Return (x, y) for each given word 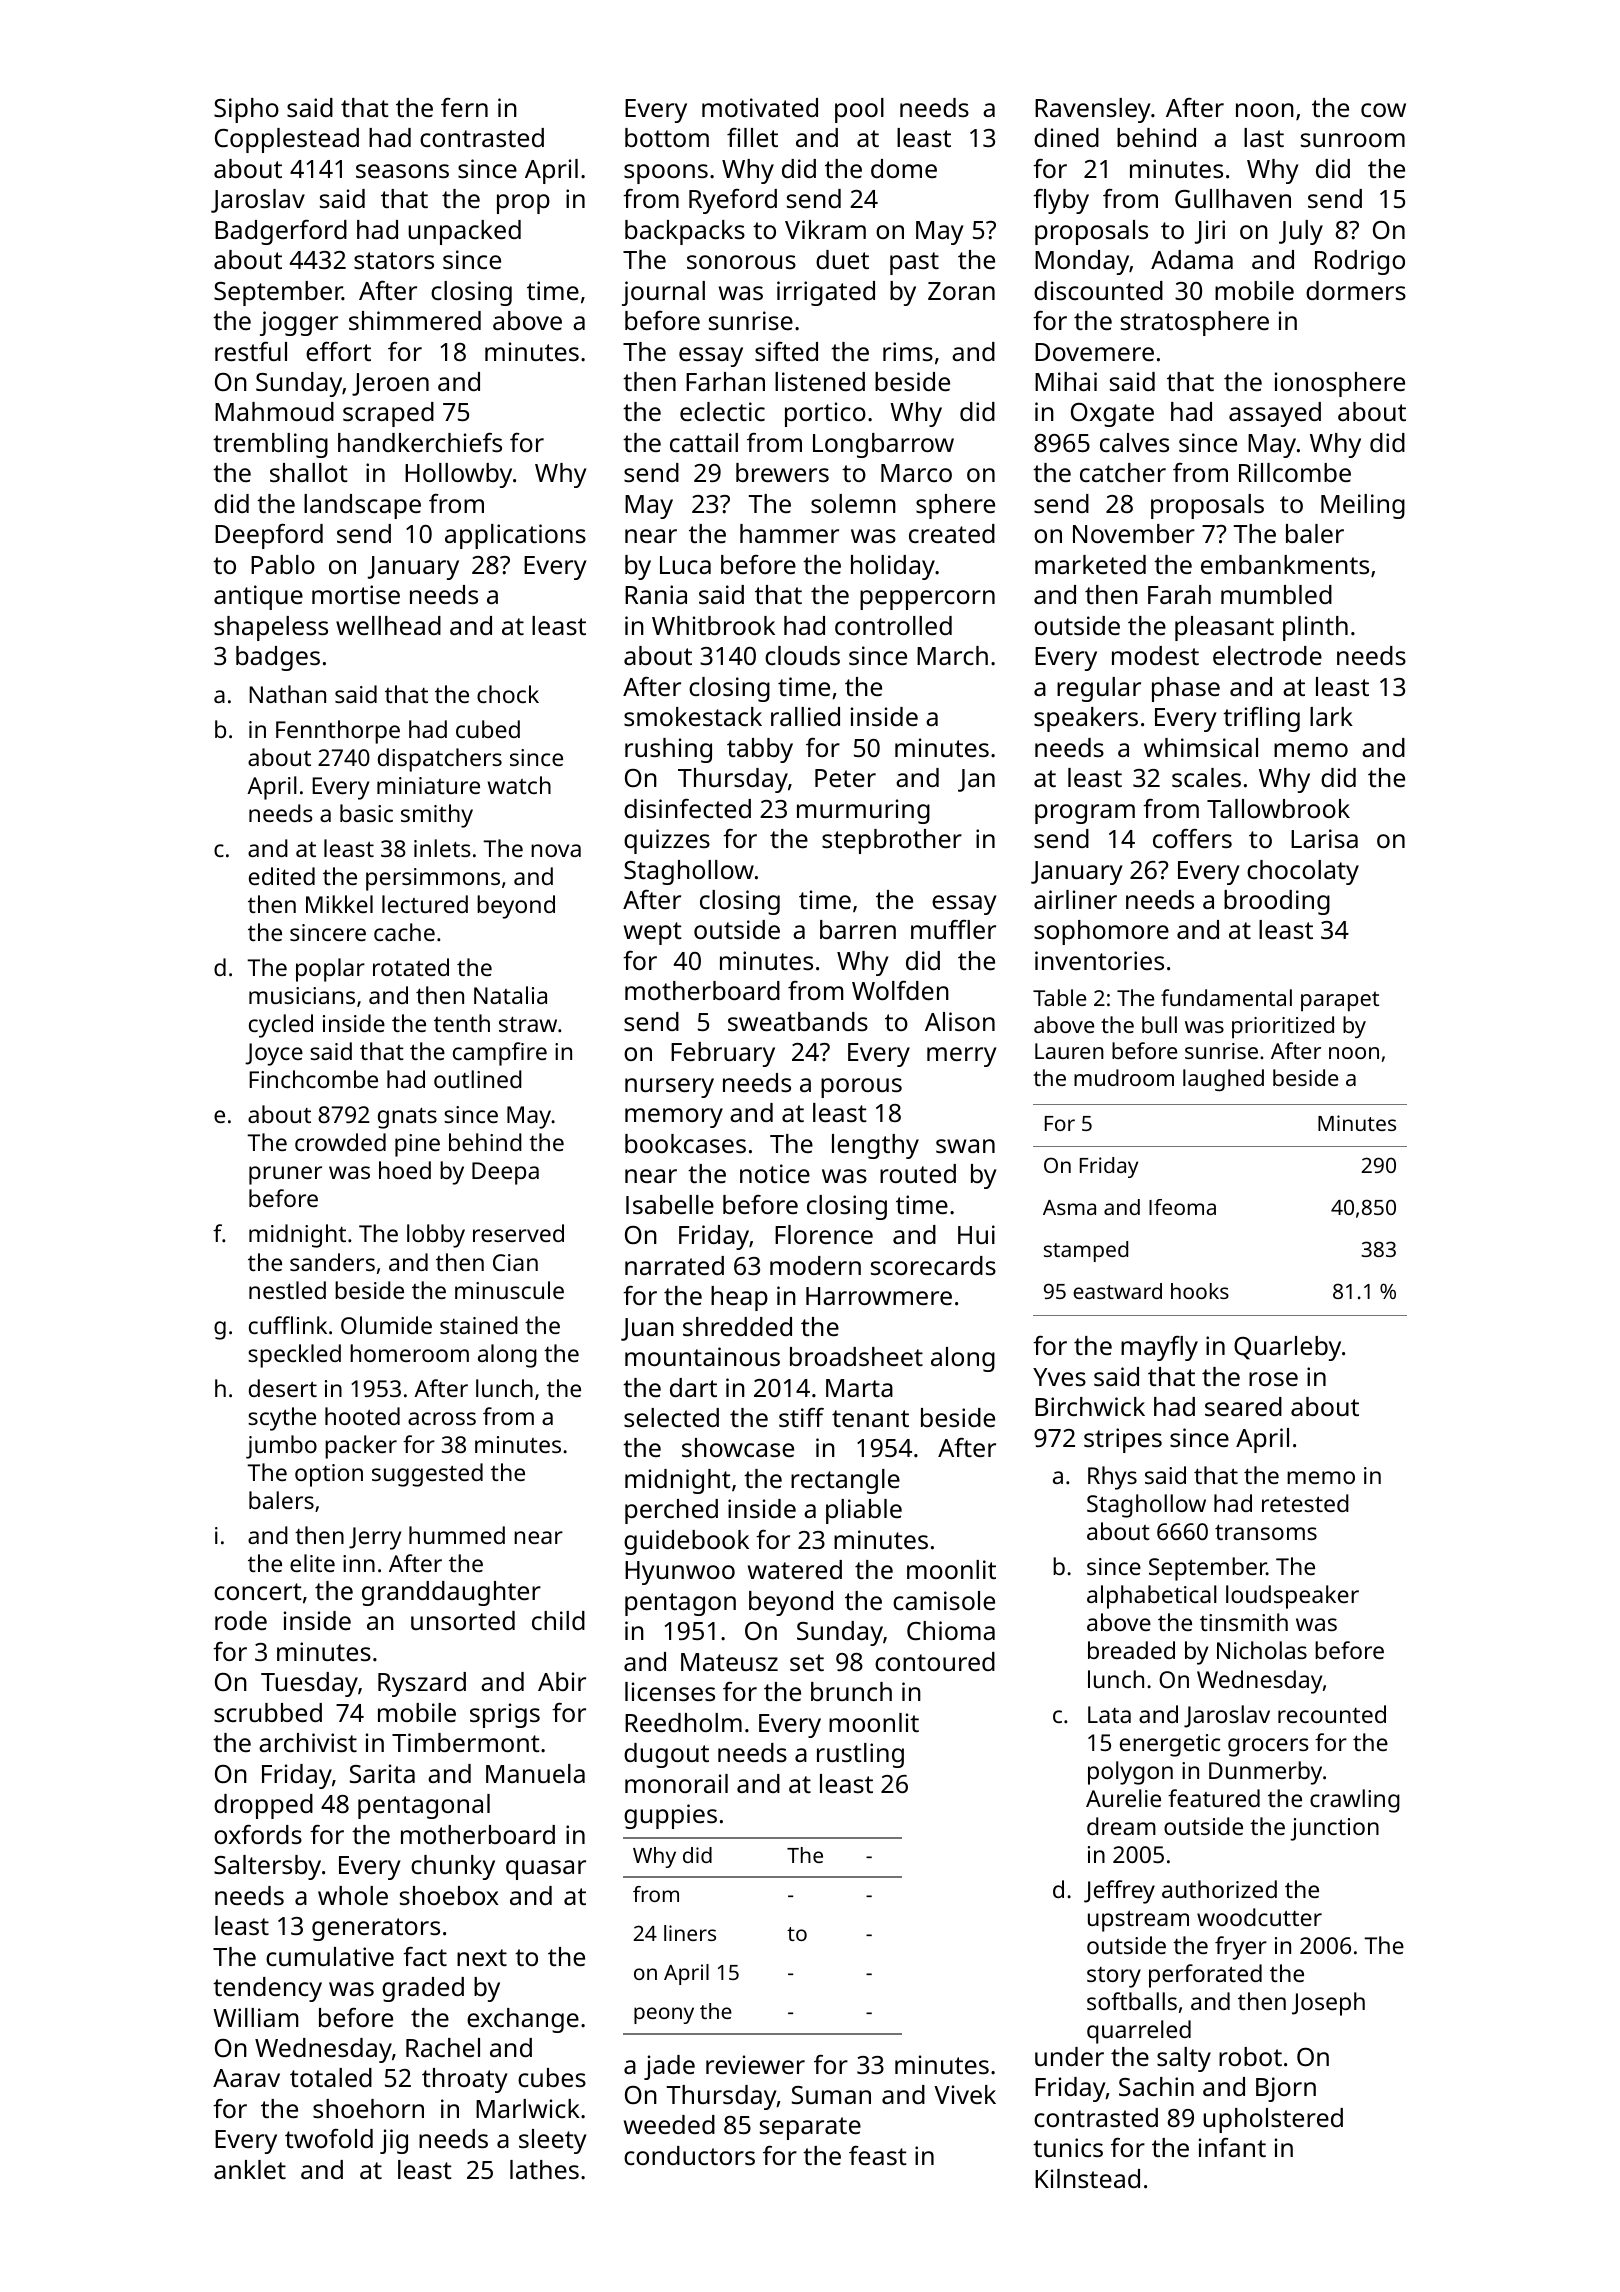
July (1301, 232)
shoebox (449, 1895)
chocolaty (1303, 872)
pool (859, 110)
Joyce (274, 1054)
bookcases (685, 1143)
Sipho (246, 110)
